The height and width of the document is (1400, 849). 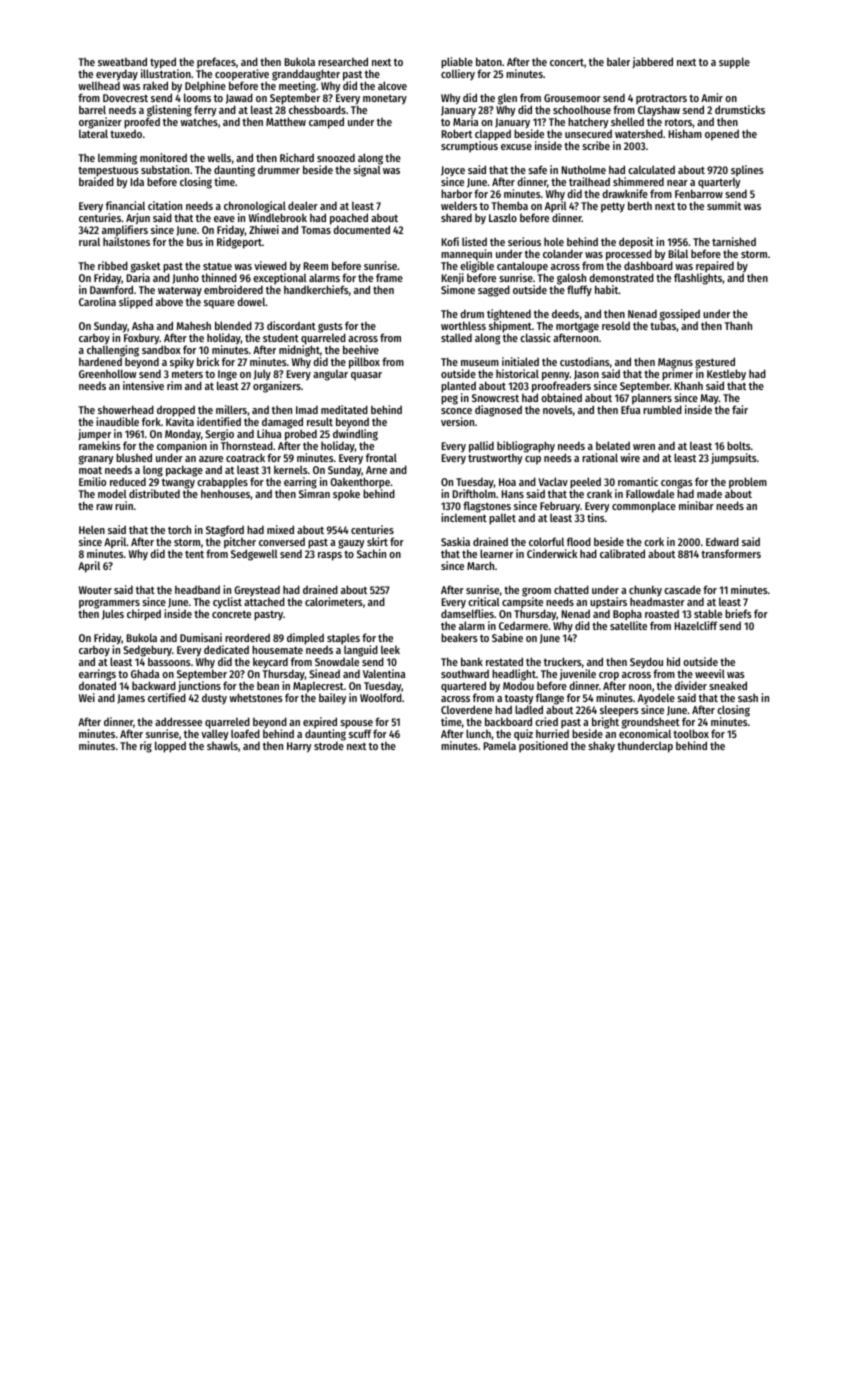 I want to click on protractors, so click(x=661, y=99).
